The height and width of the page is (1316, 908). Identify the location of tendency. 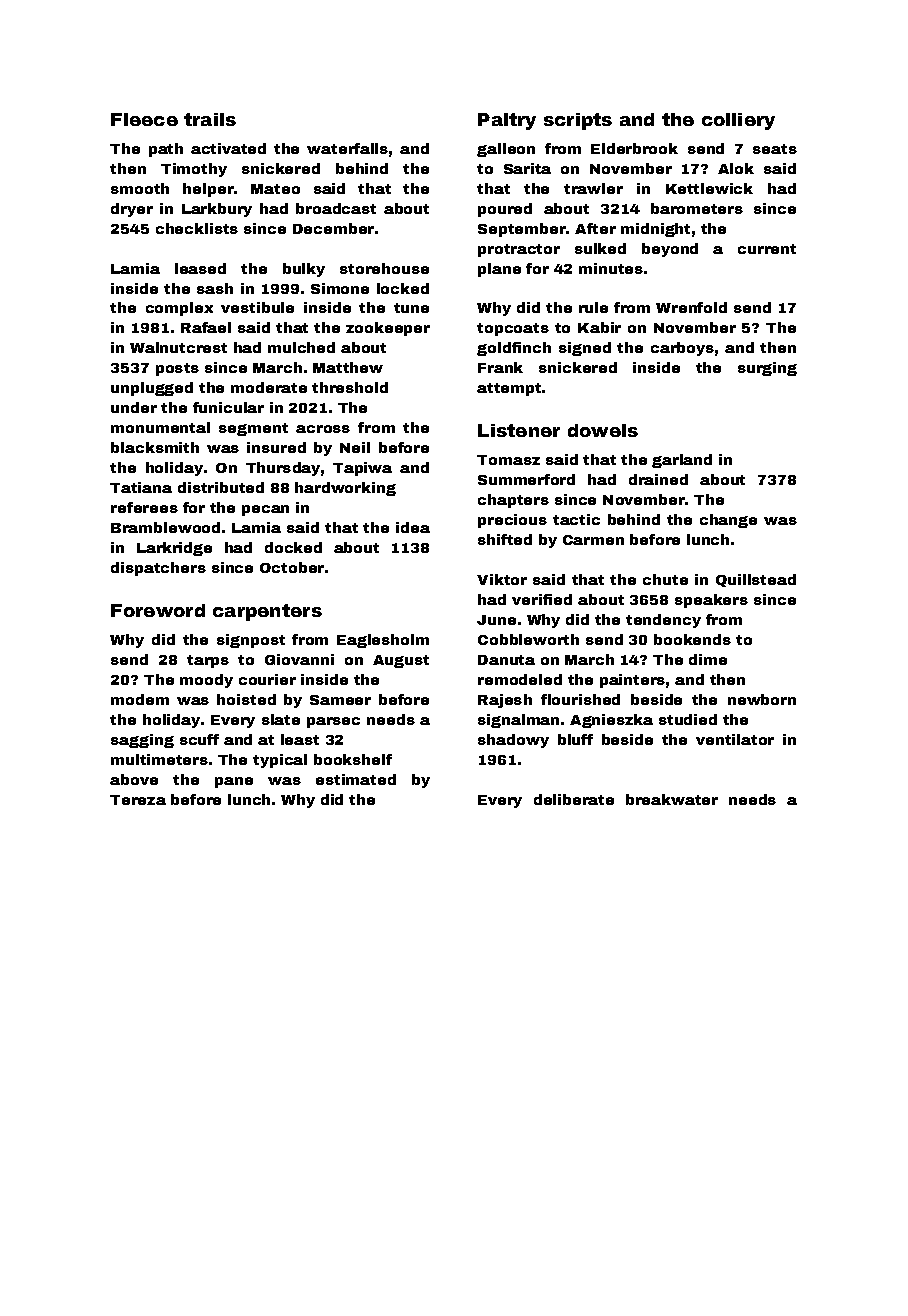
(663, 621).
